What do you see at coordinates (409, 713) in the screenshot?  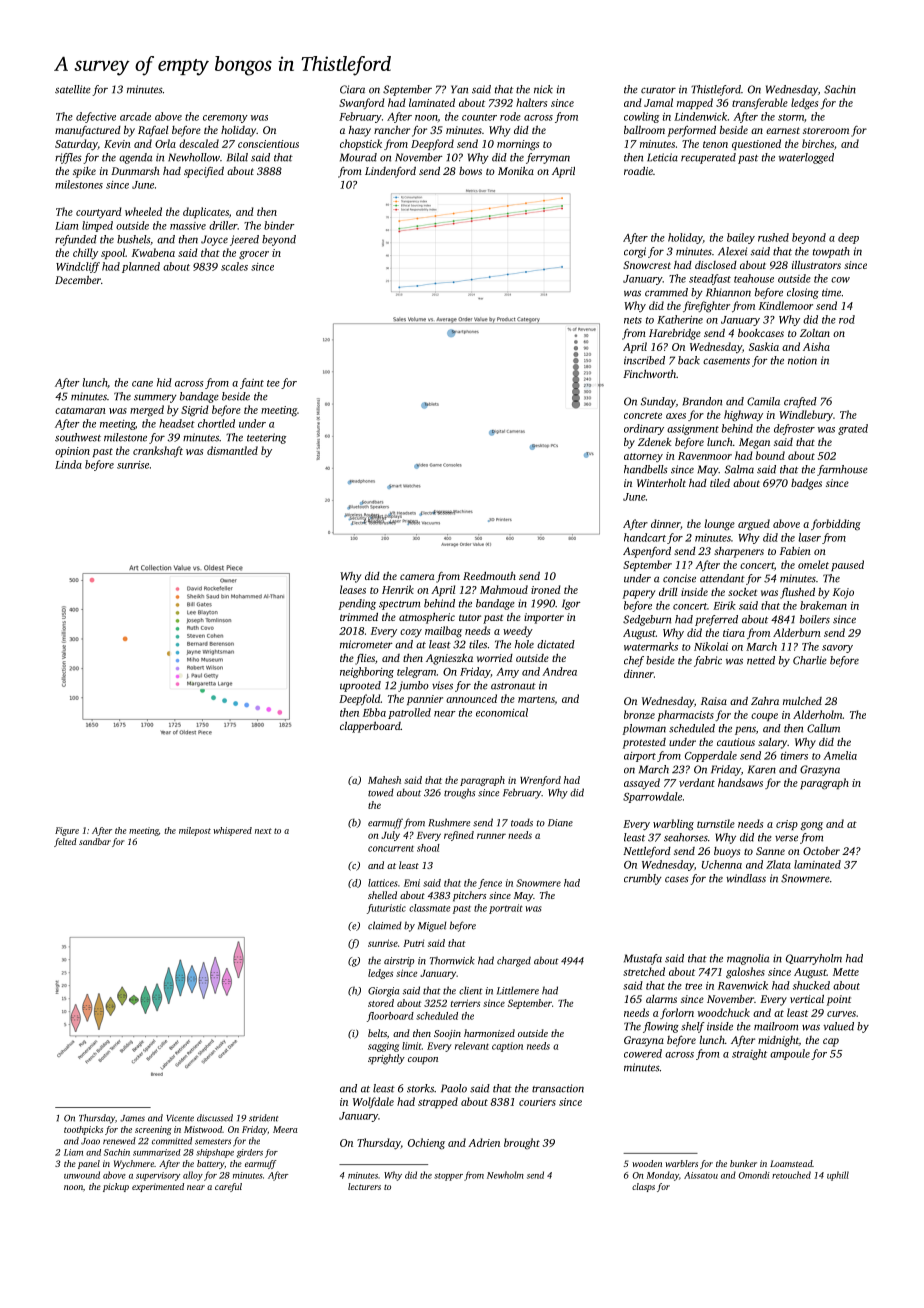 I see `patrolled` at bounding box center [409, 713].
